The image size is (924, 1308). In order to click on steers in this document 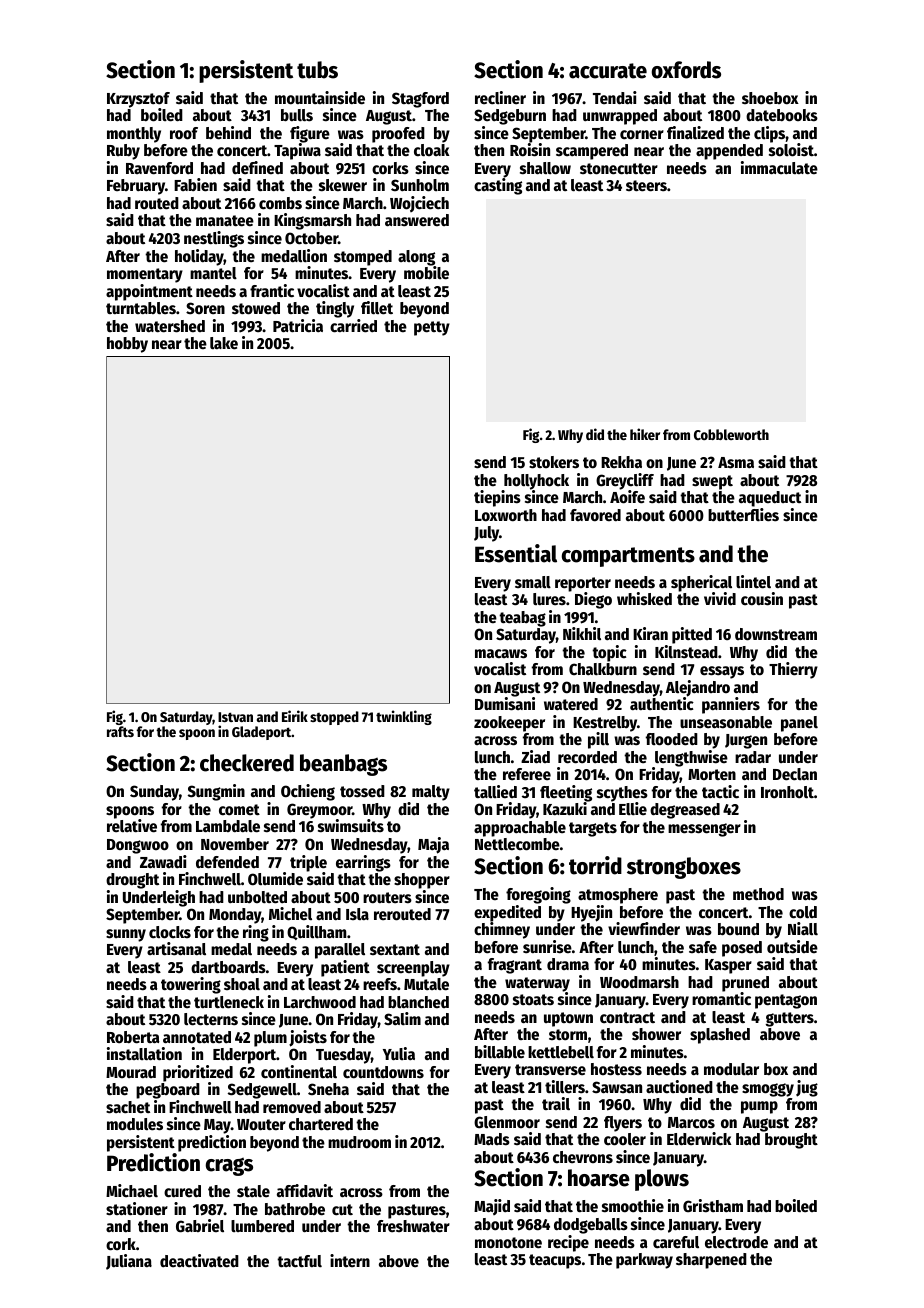, I will do `click(646, 186)`.
